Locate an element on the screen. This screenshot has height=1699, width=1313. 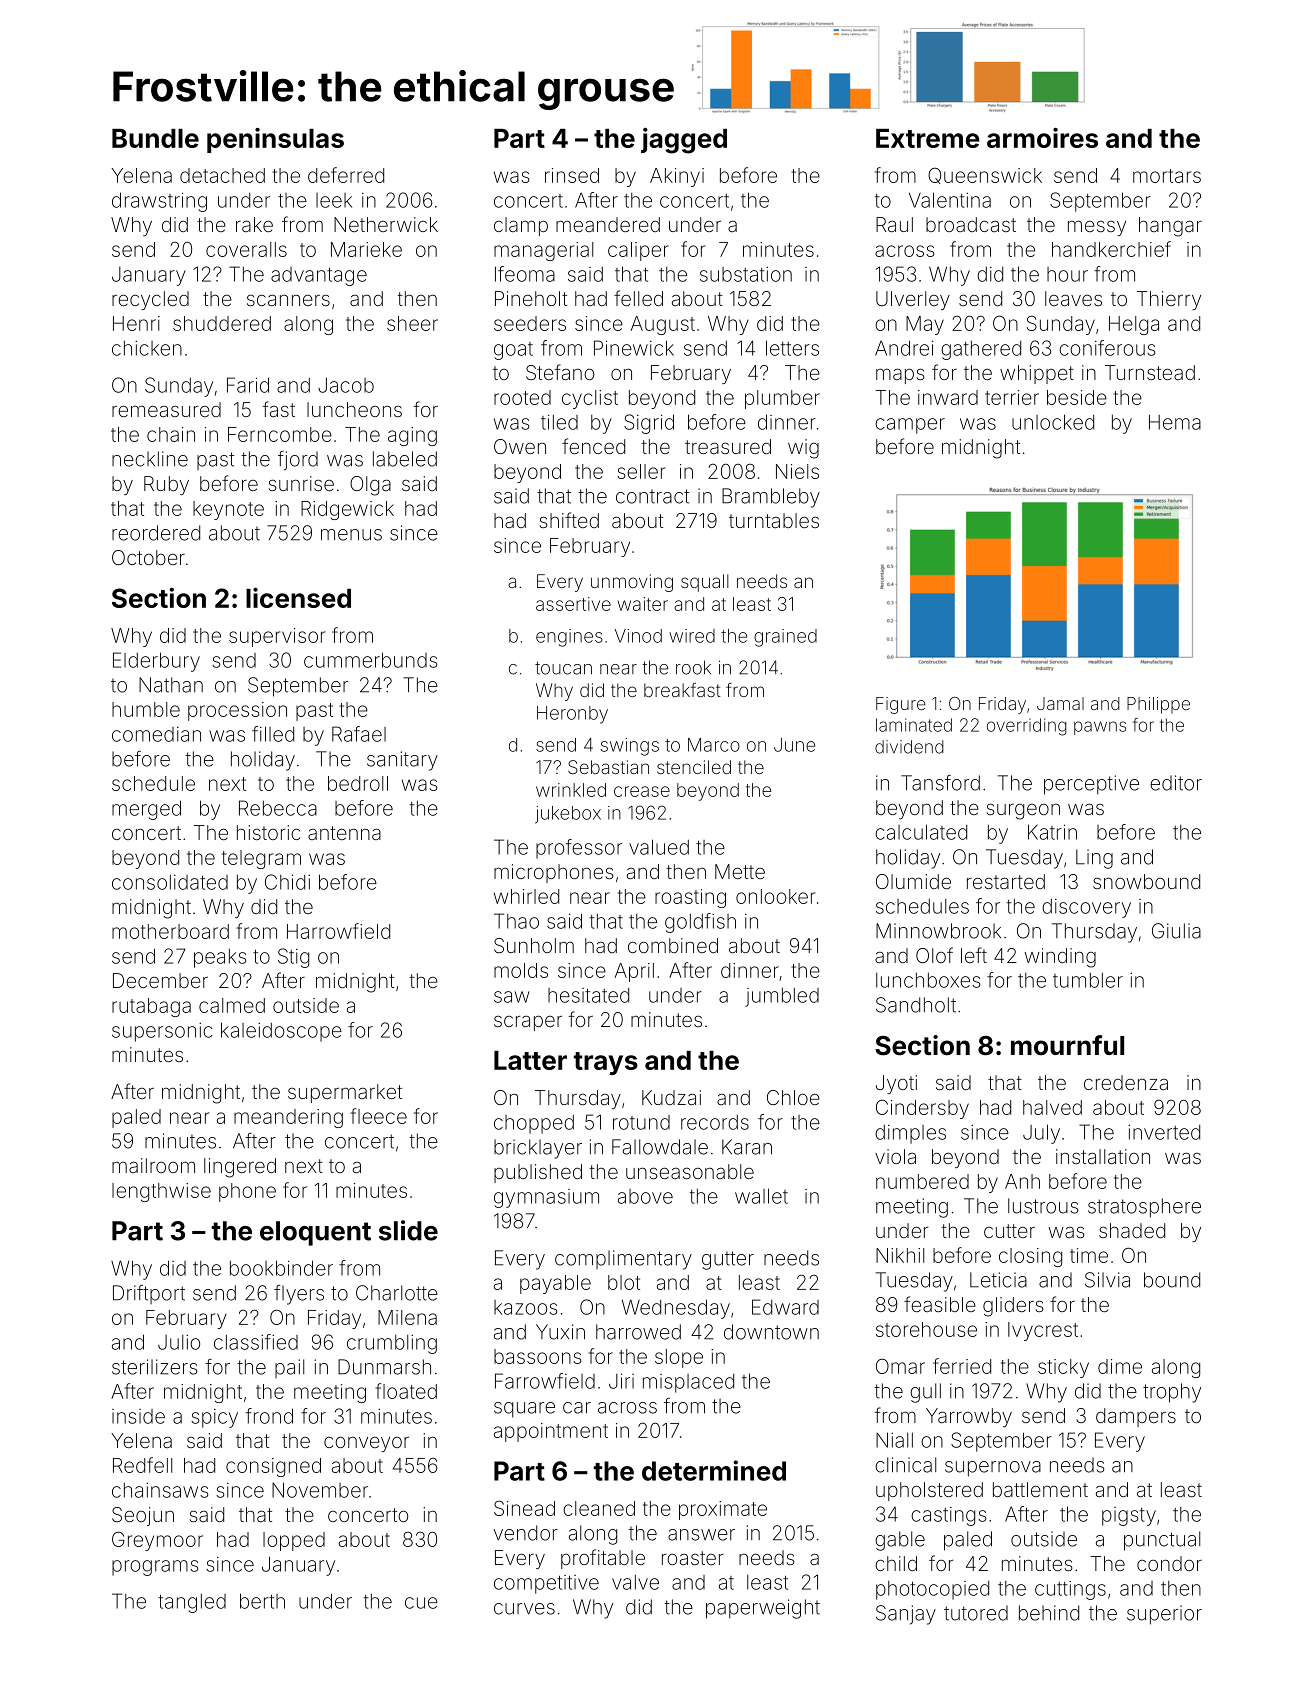
Silvia is located at coordinates (1107, 1280).
